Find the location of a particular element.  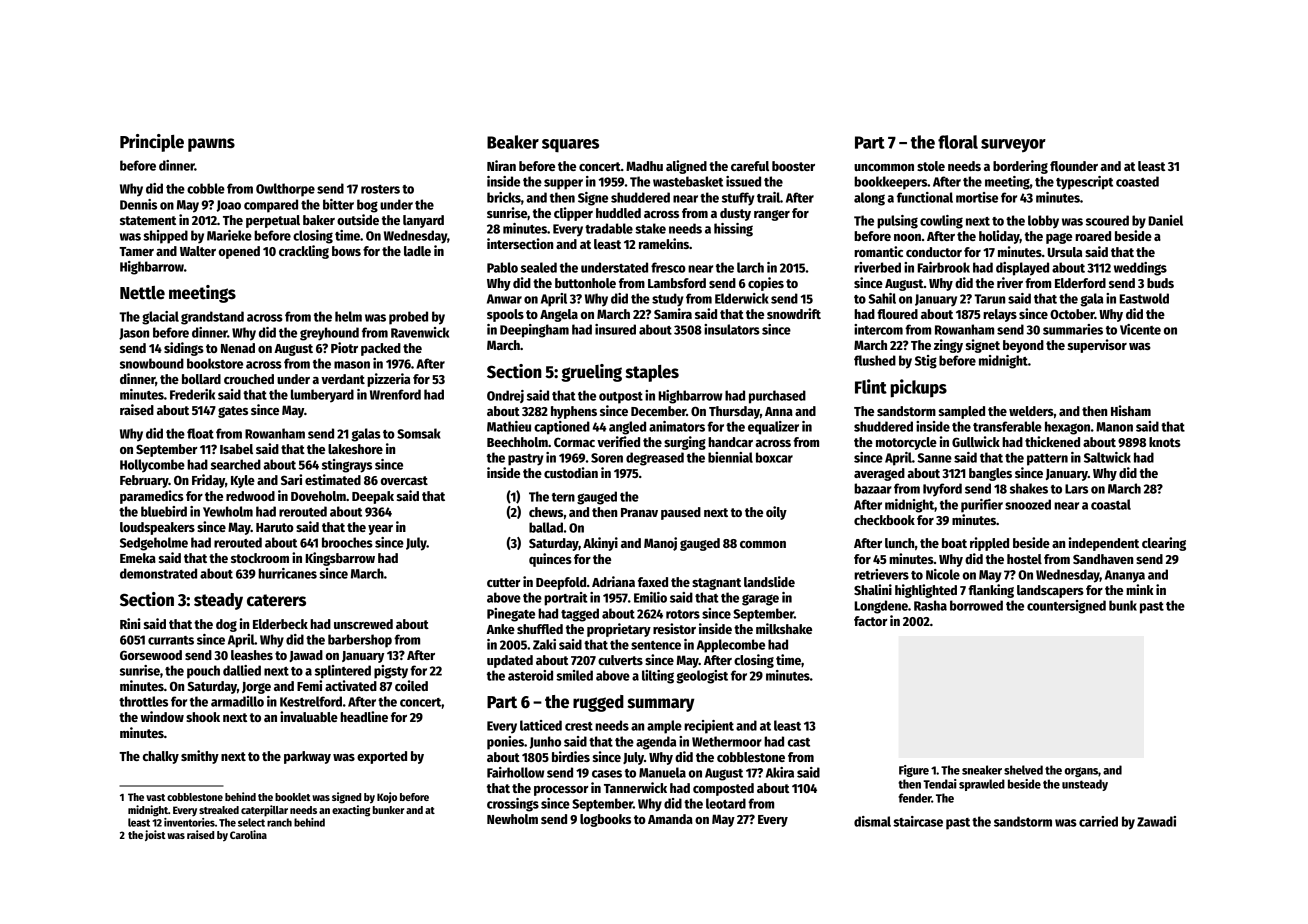

squares is located at coordinates (570, 146).
